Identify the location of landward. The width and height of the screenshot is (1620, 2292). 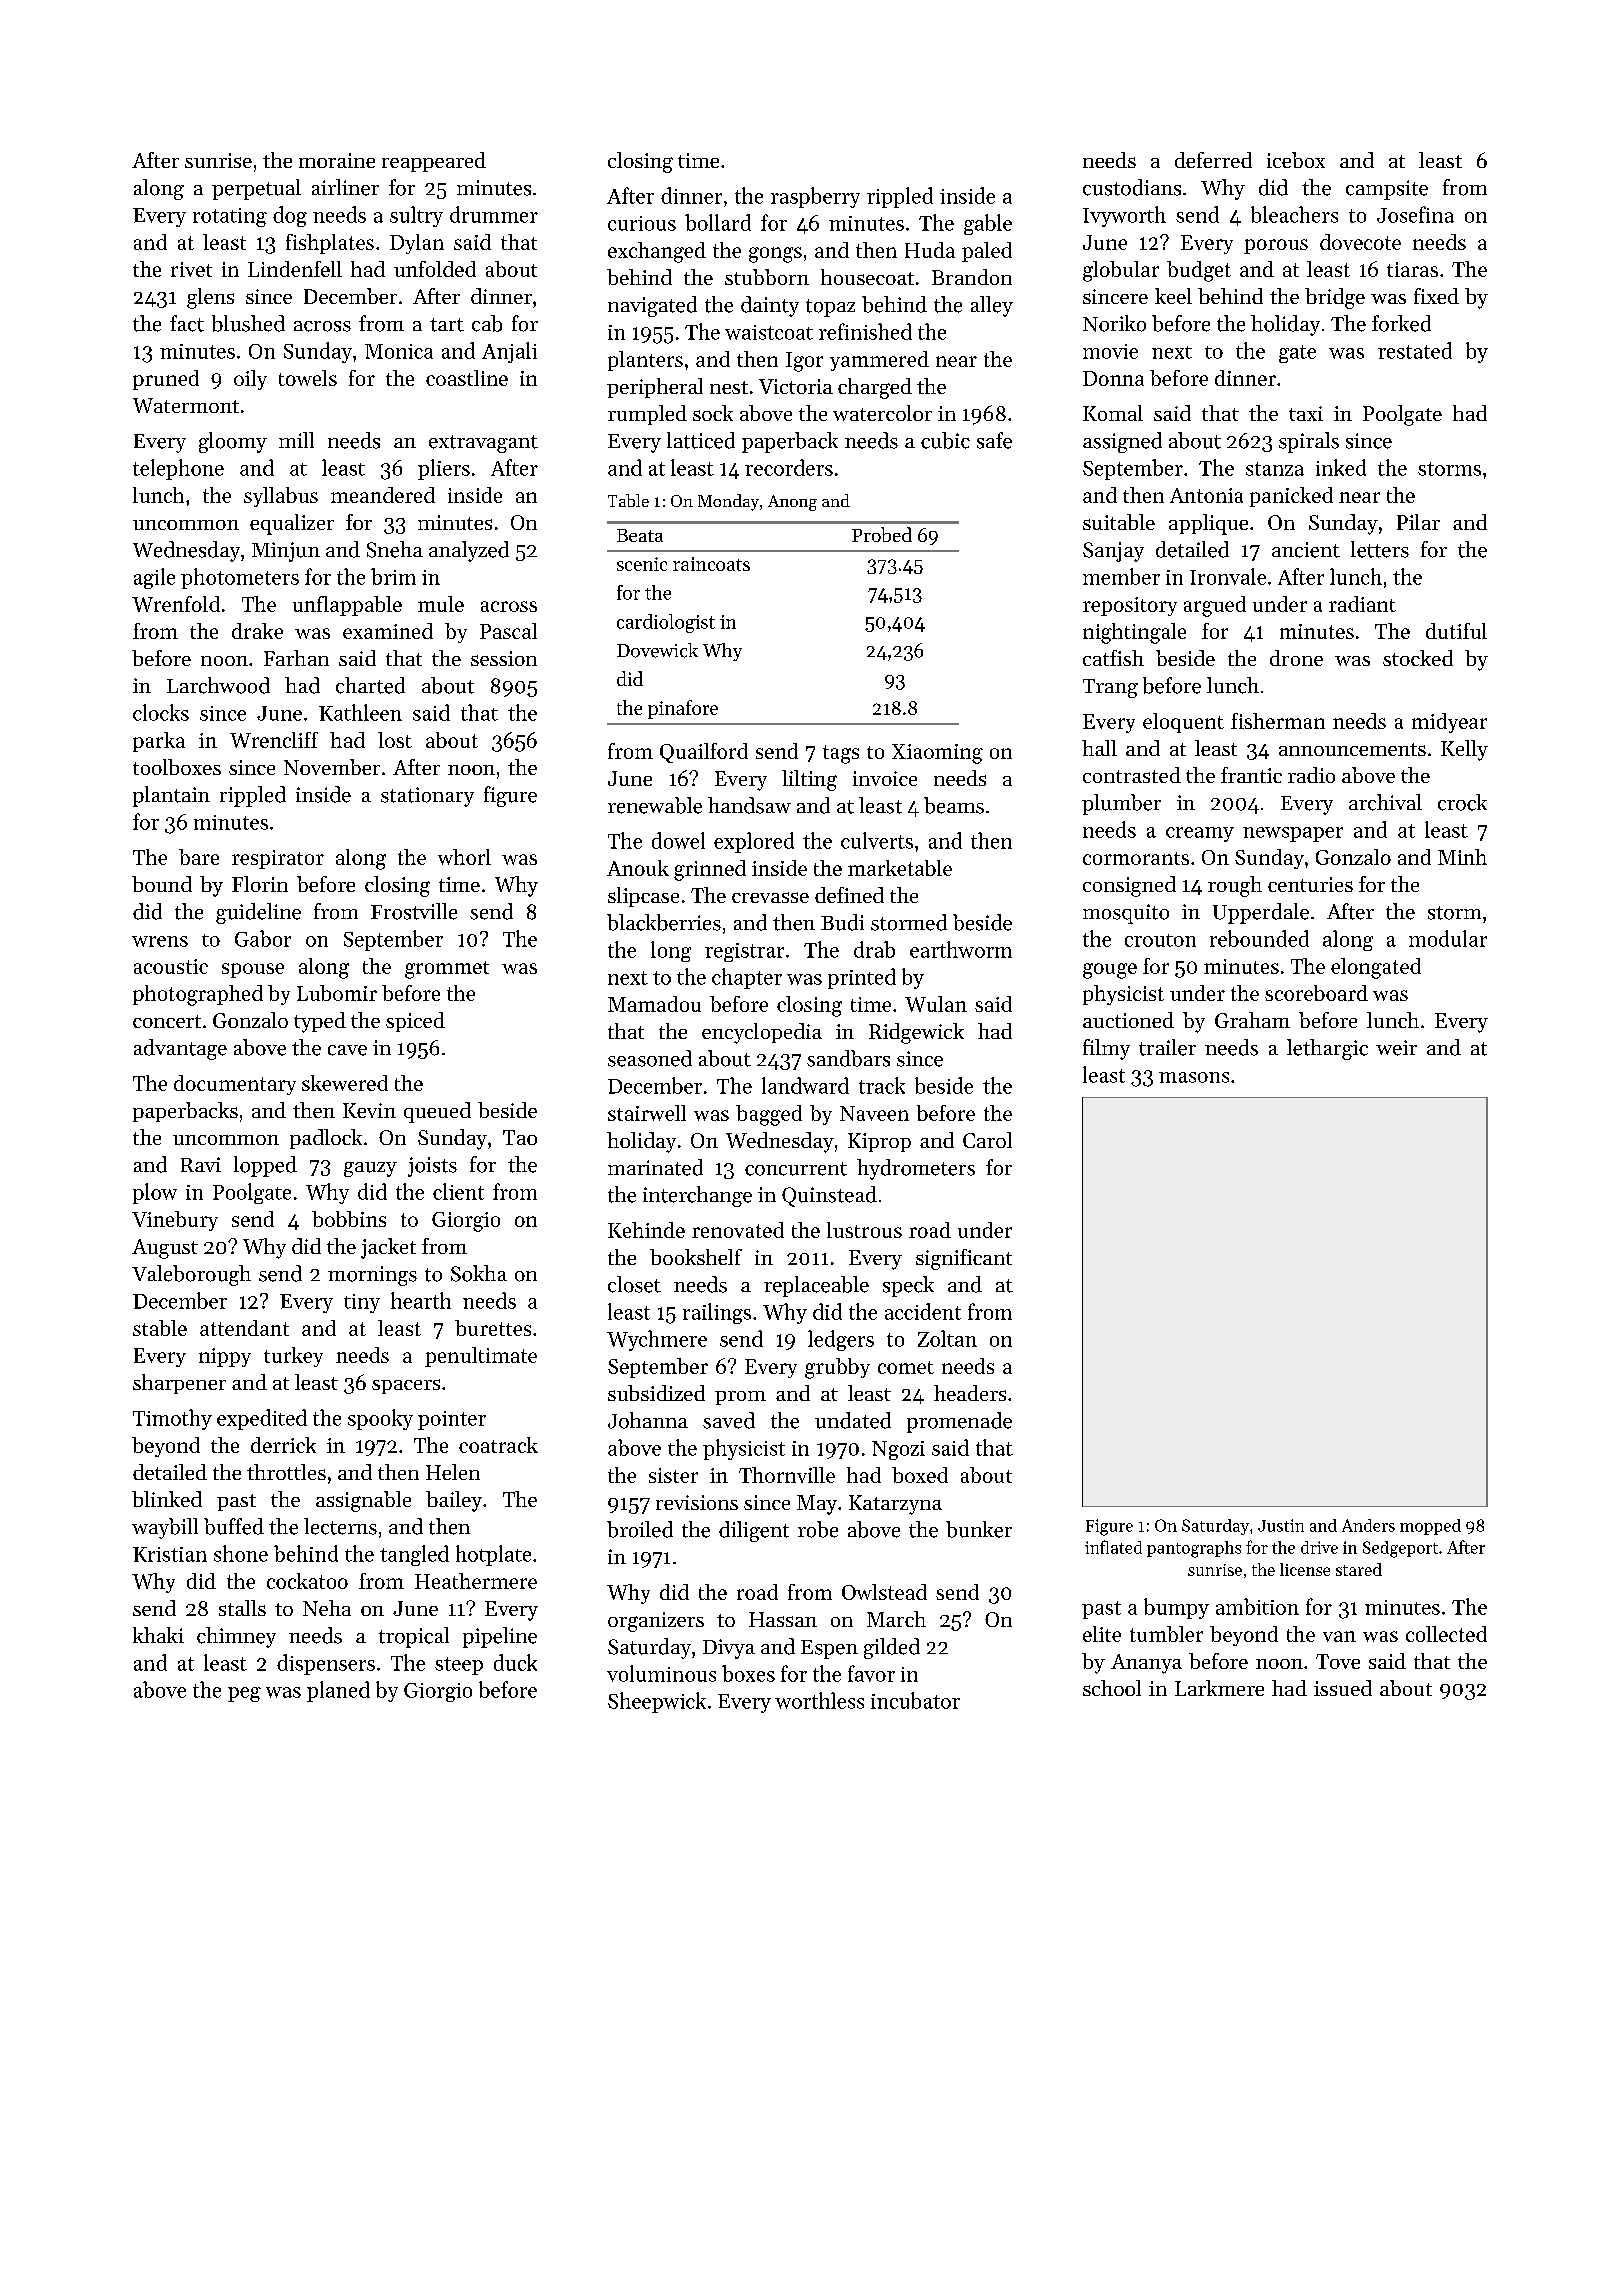
(805, 1085).
